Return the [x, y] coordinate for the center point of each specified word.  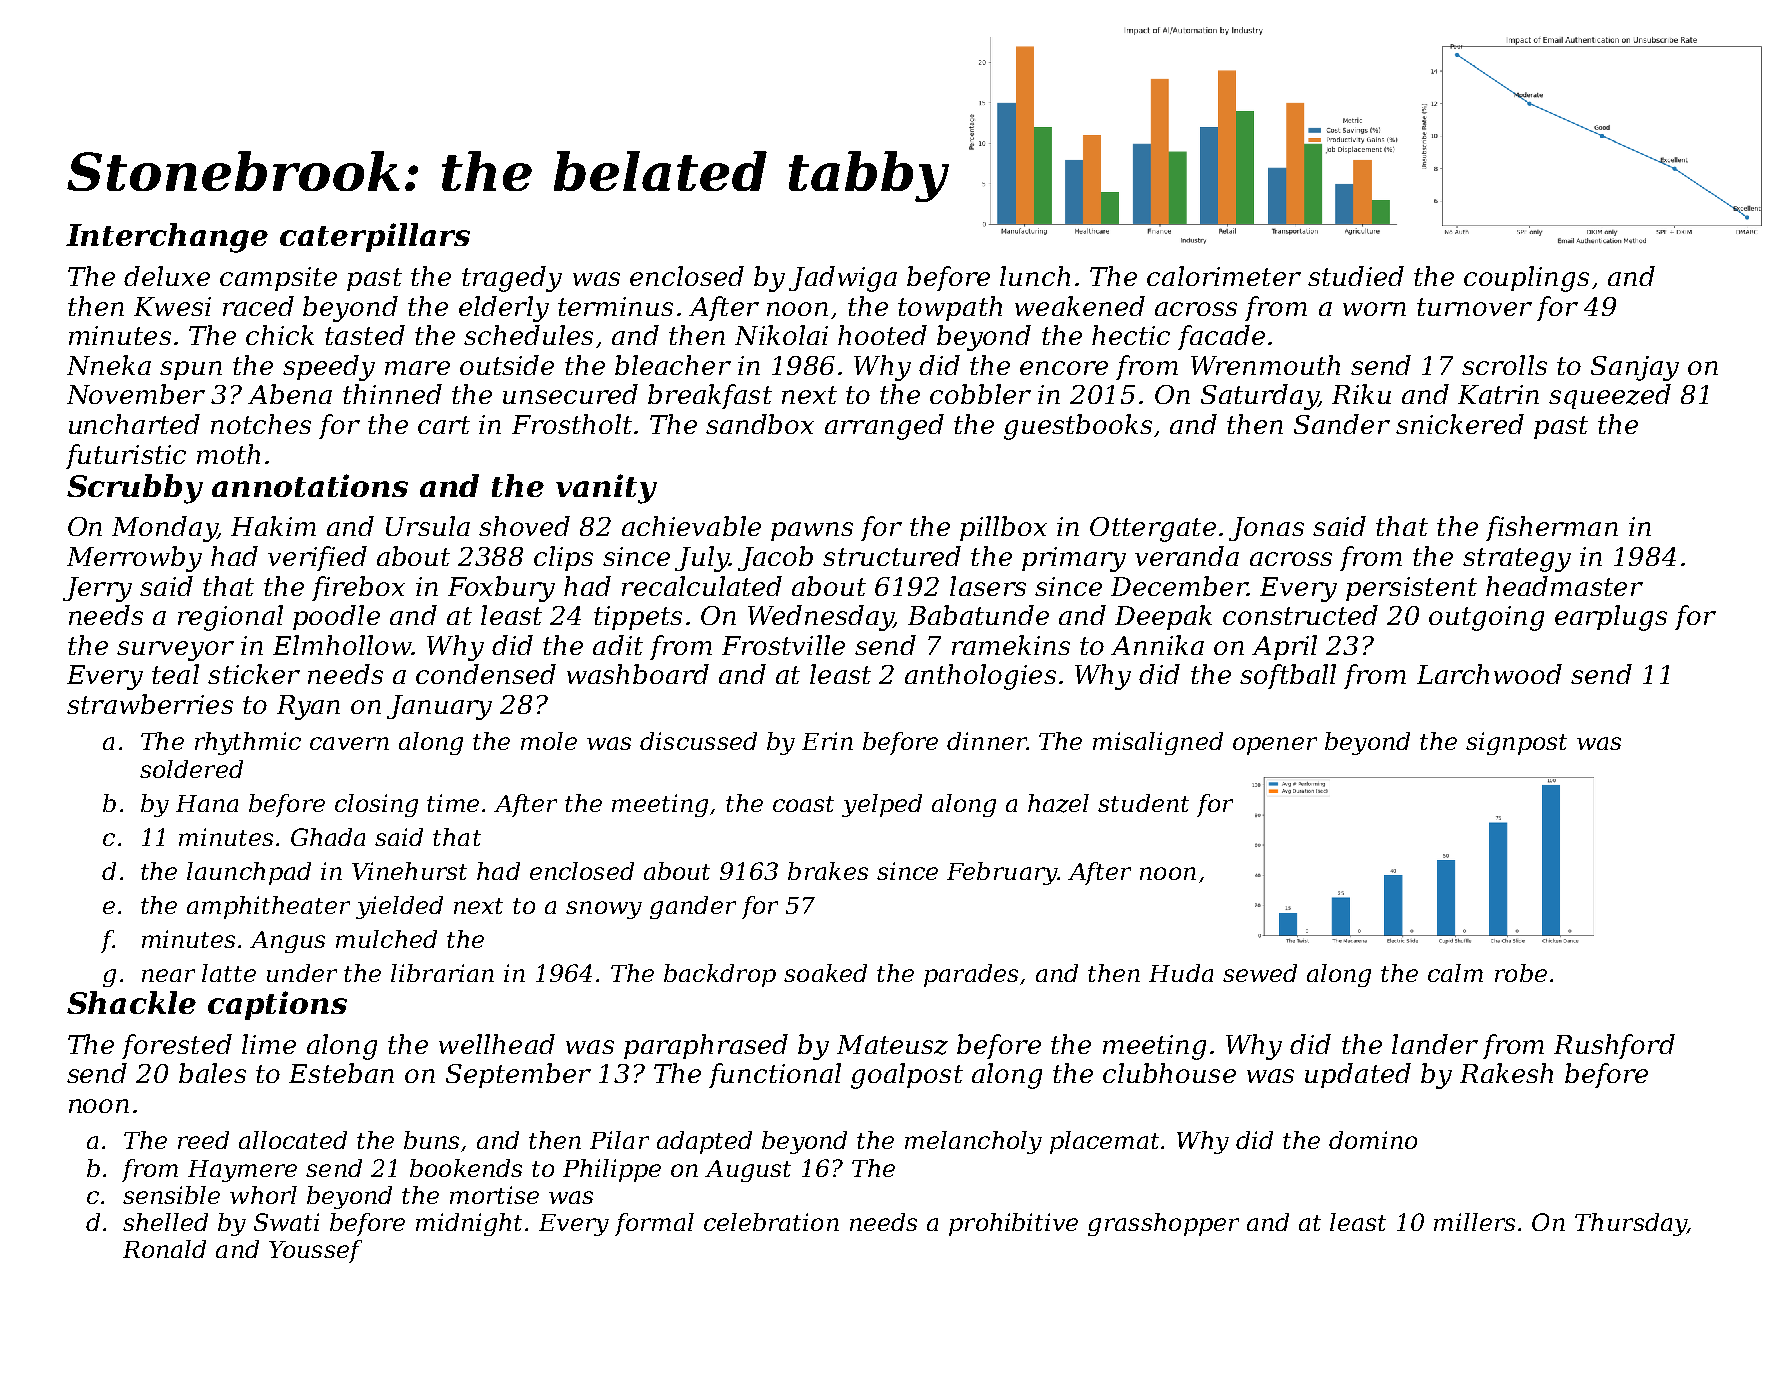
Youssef [315, 1251]
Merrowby [134, 559]
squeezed [1610, 396]
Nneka [109, 365]
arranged [884, 427]
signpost [1516, 743]
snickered [1460, 424]
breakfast [710, 396]
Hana [207, 803]
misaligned [1158, 743]
